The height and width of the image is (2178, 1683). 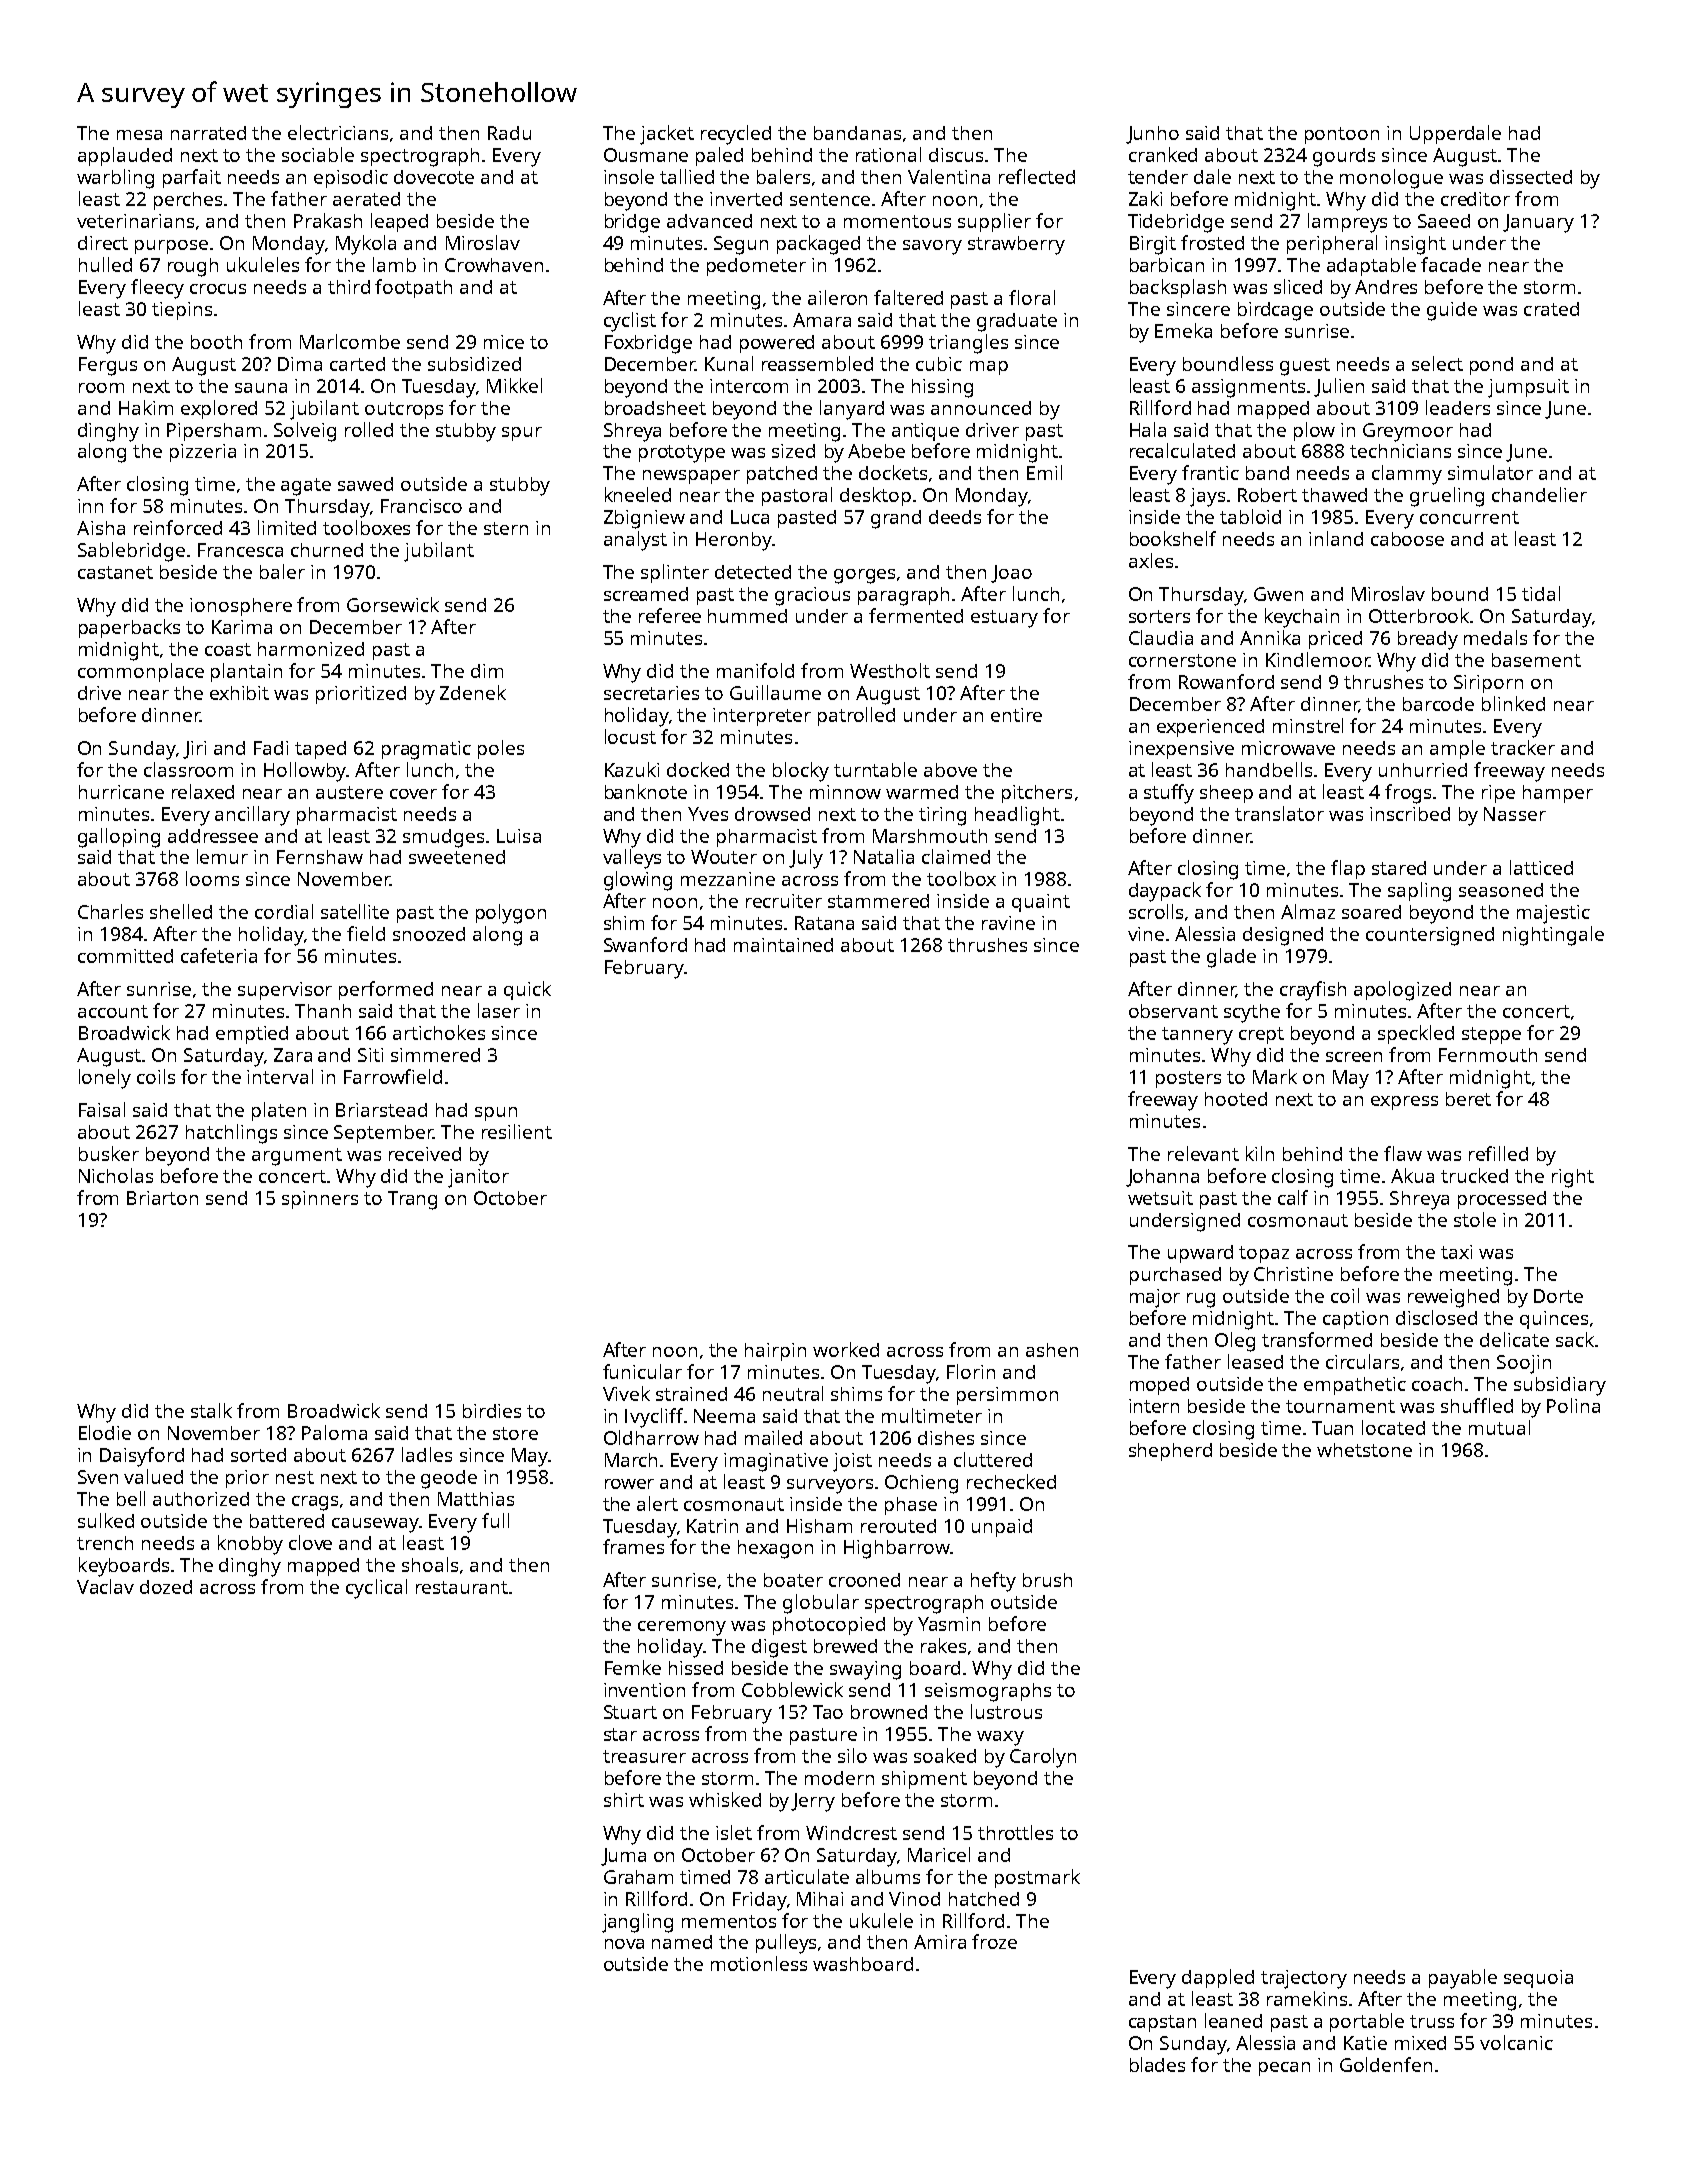 I want to click on Wouter, so click(x=724, y=857).
